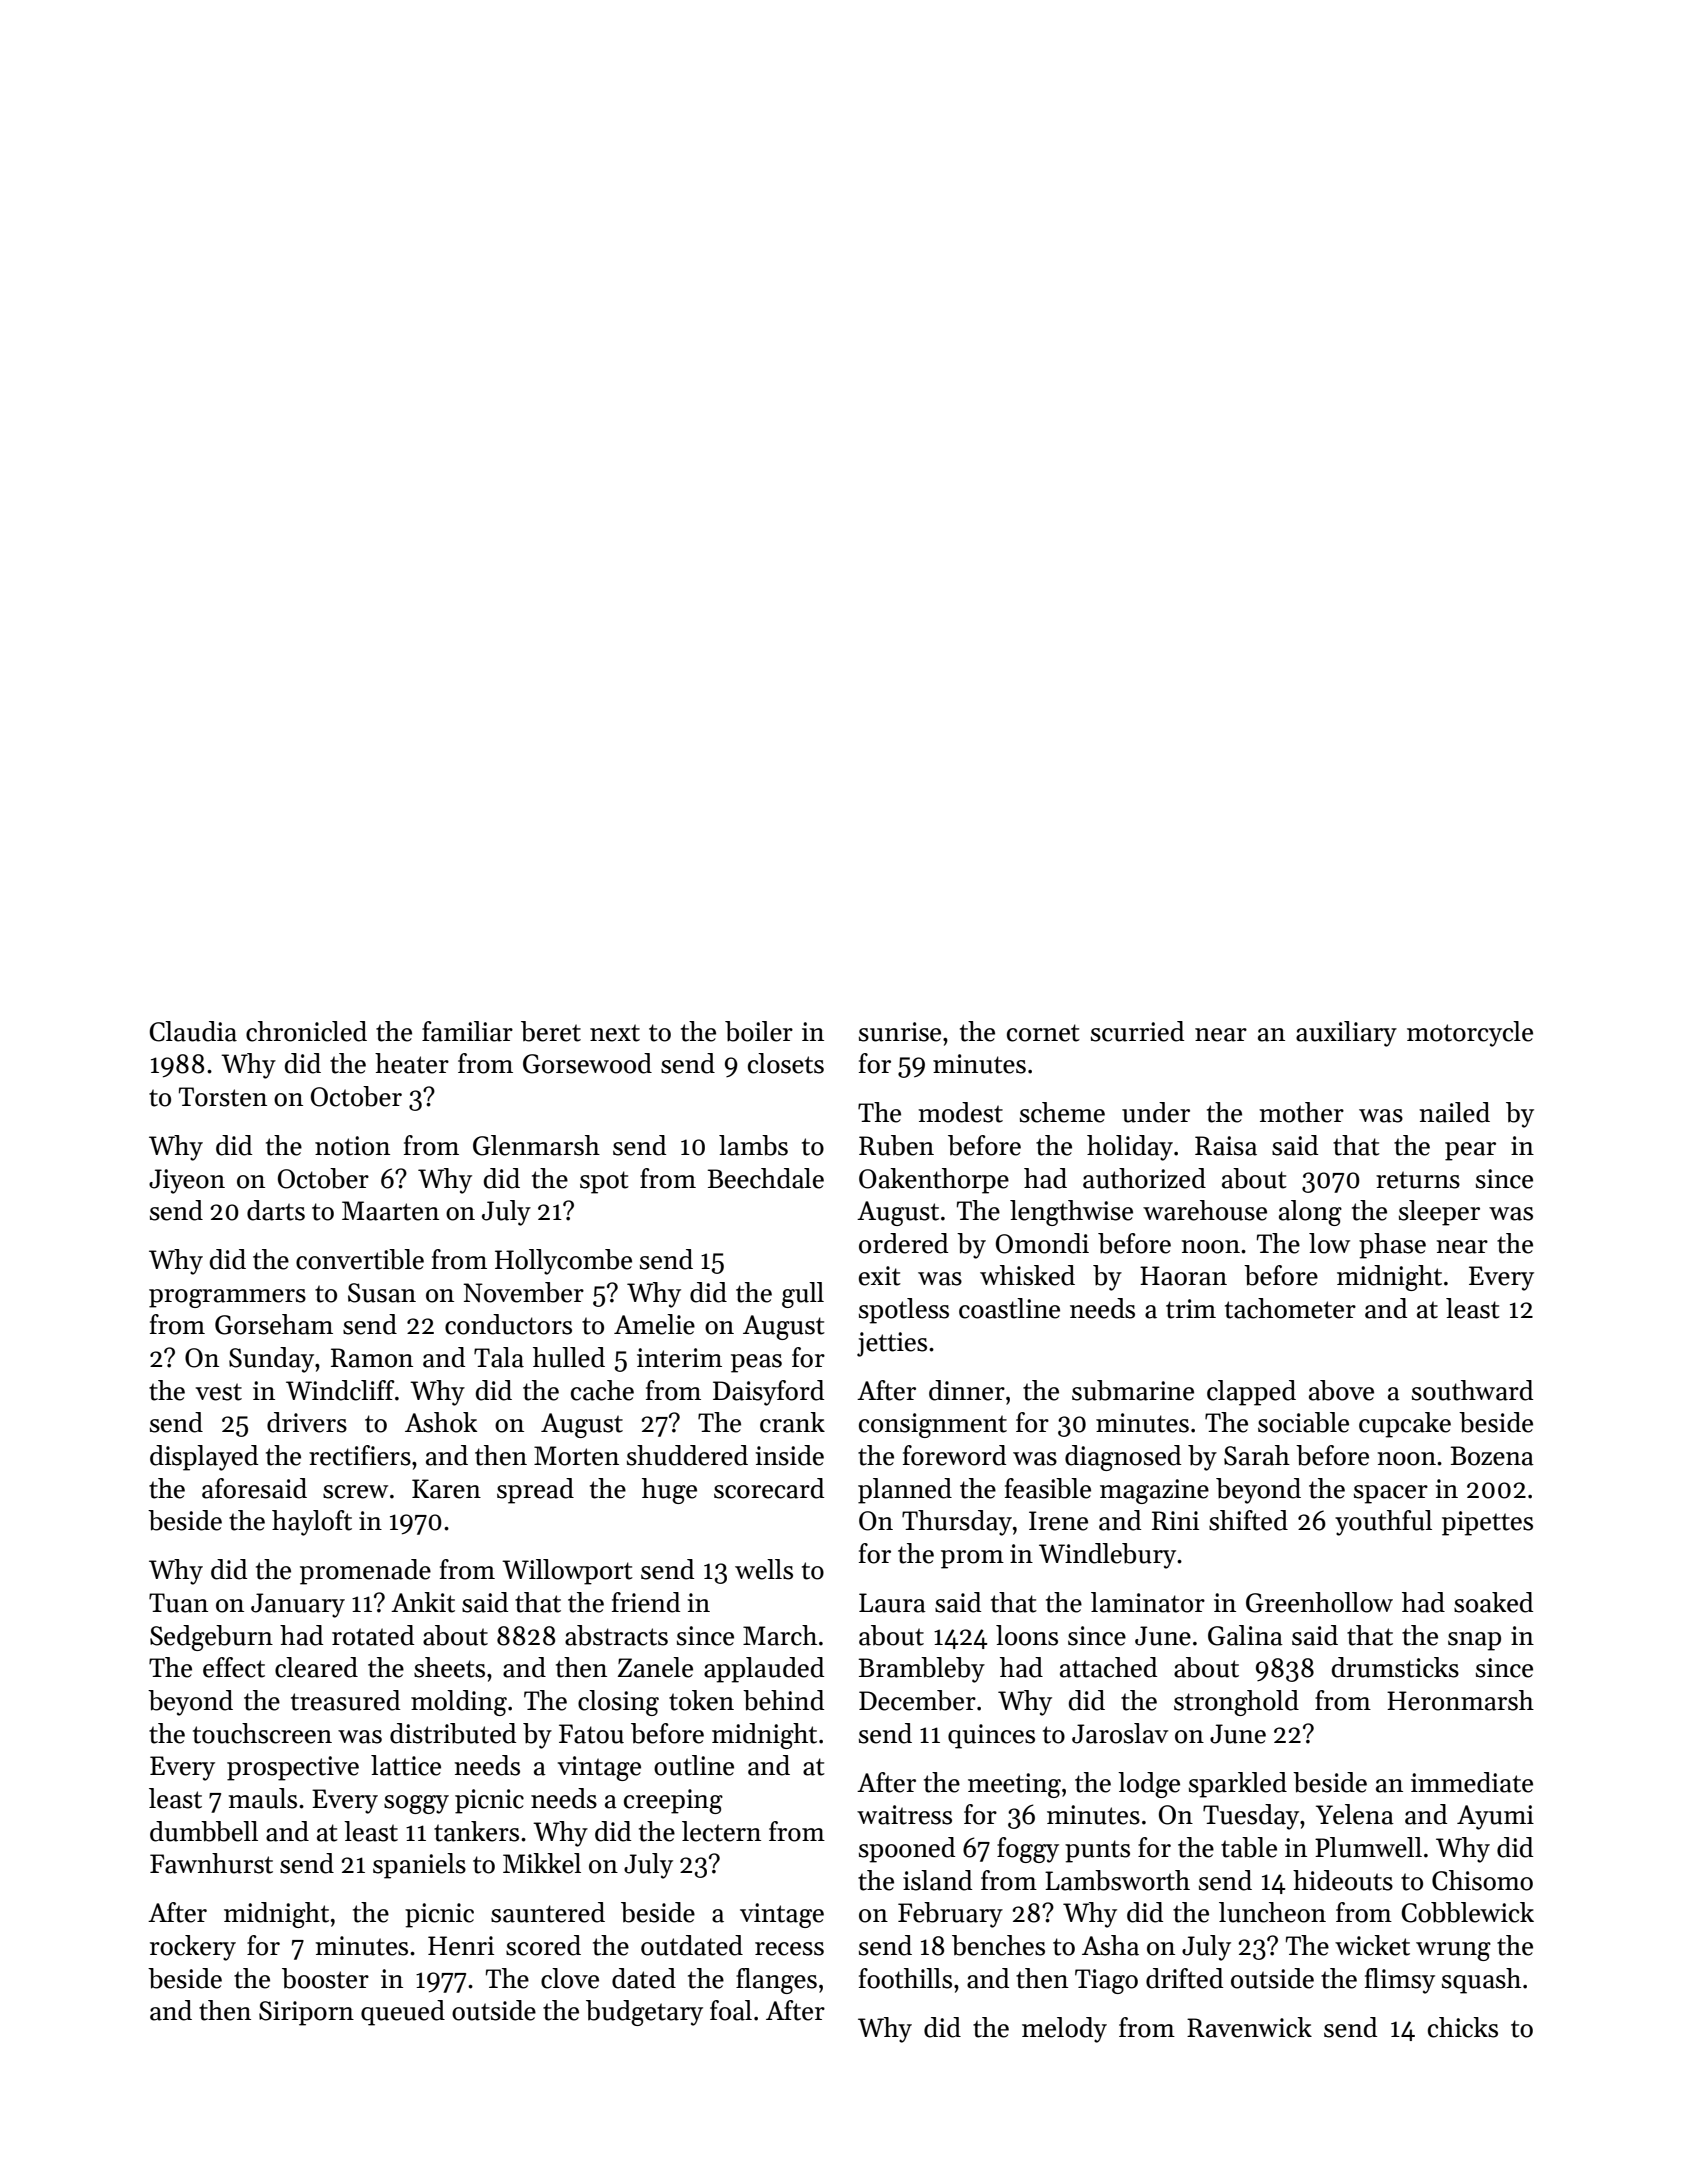 This screenshot has width=1683, height=2178. I want to click on soggy, so click(416, 1804).
